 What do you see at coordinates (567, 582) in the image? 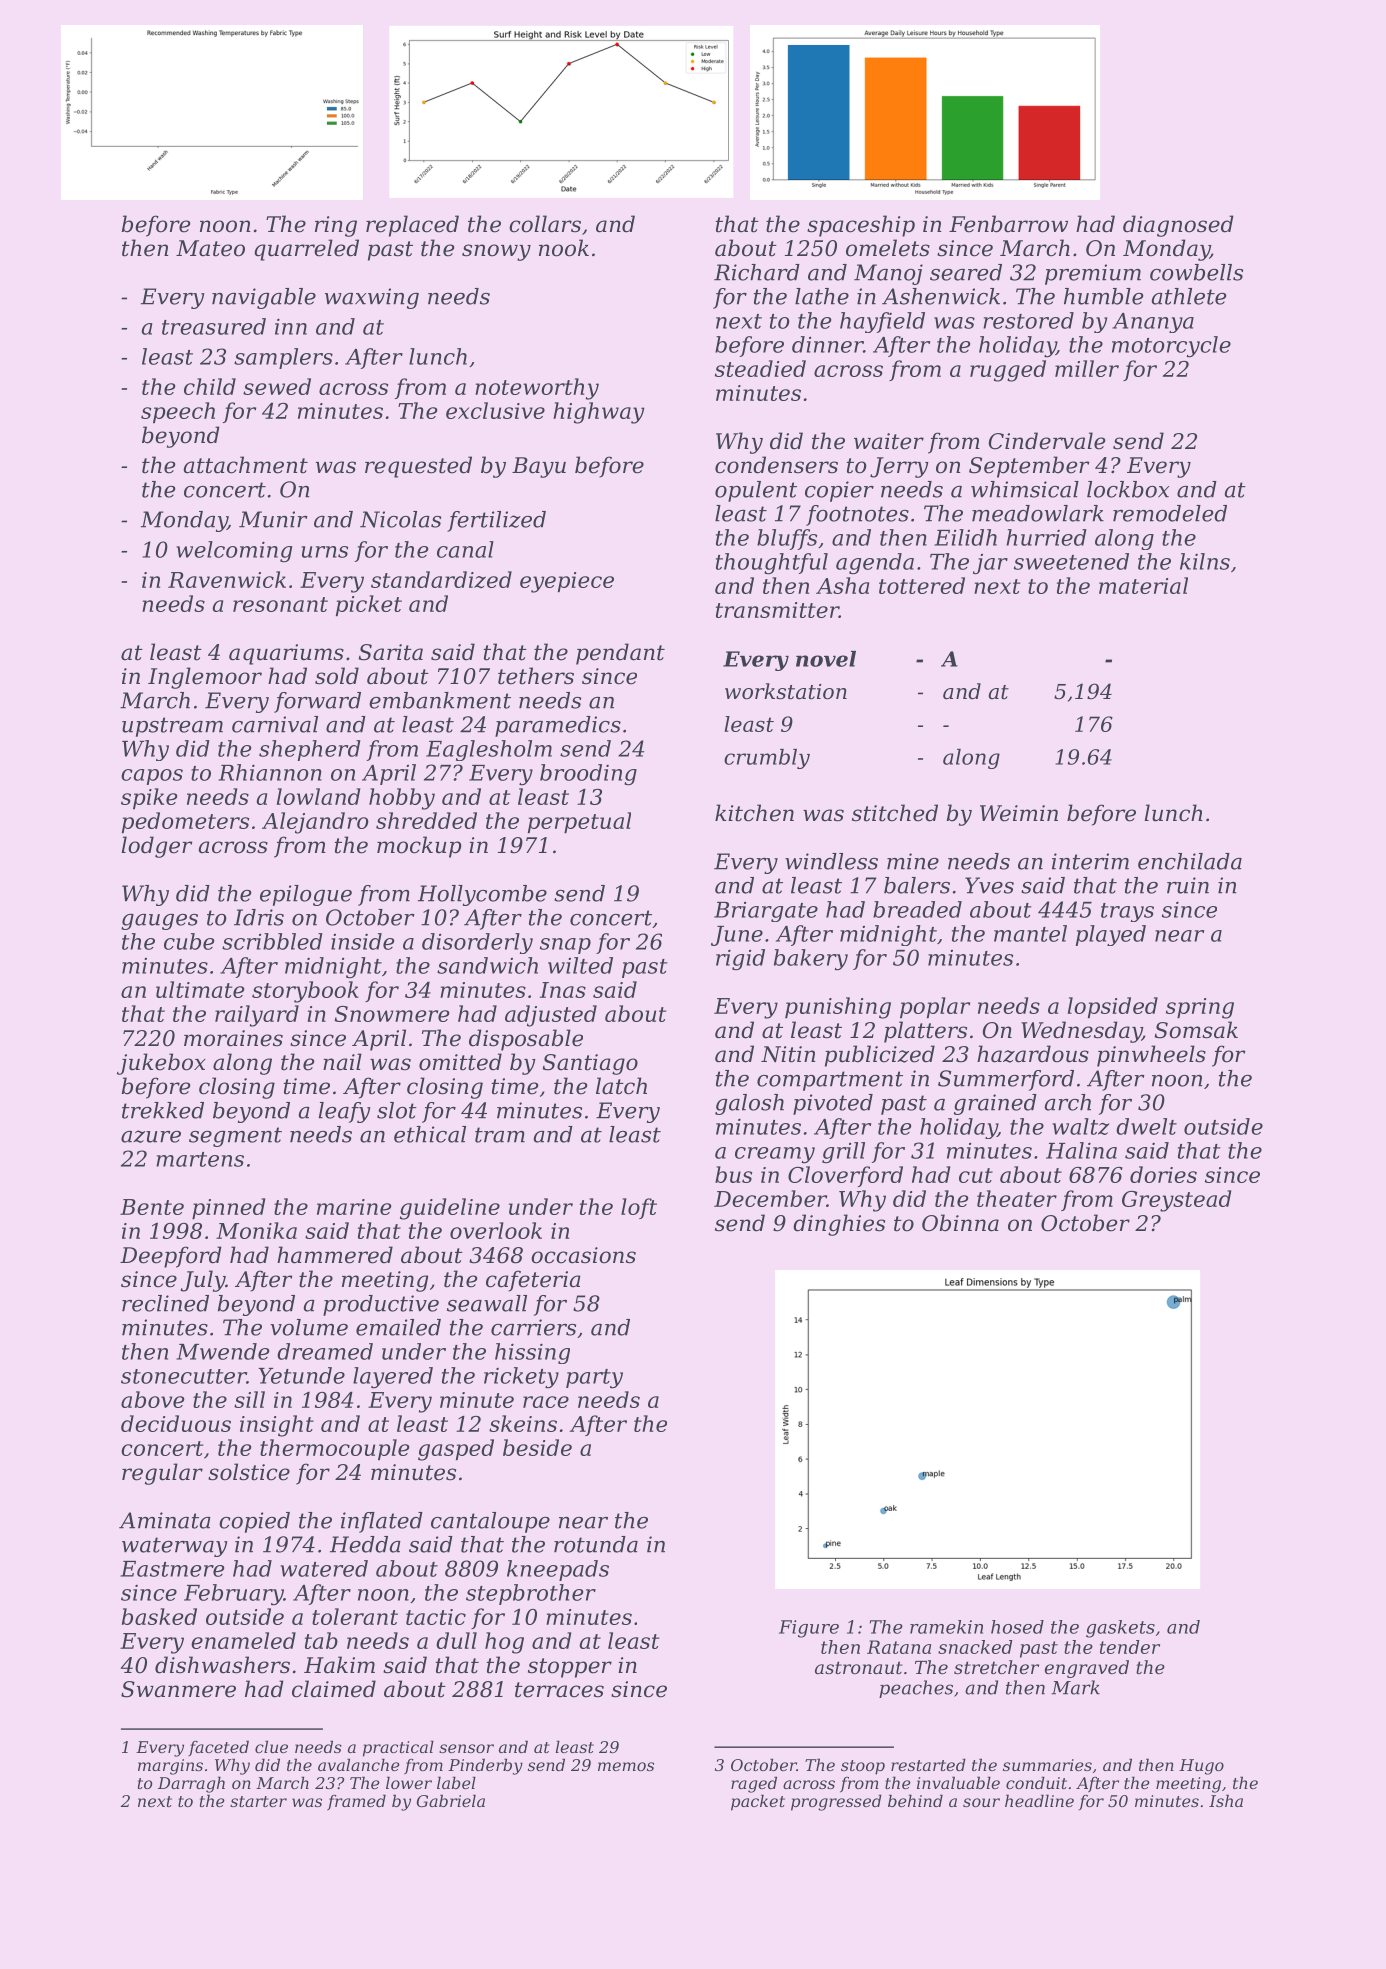
I see `eyepiece` at bounding box center [567, 582].
